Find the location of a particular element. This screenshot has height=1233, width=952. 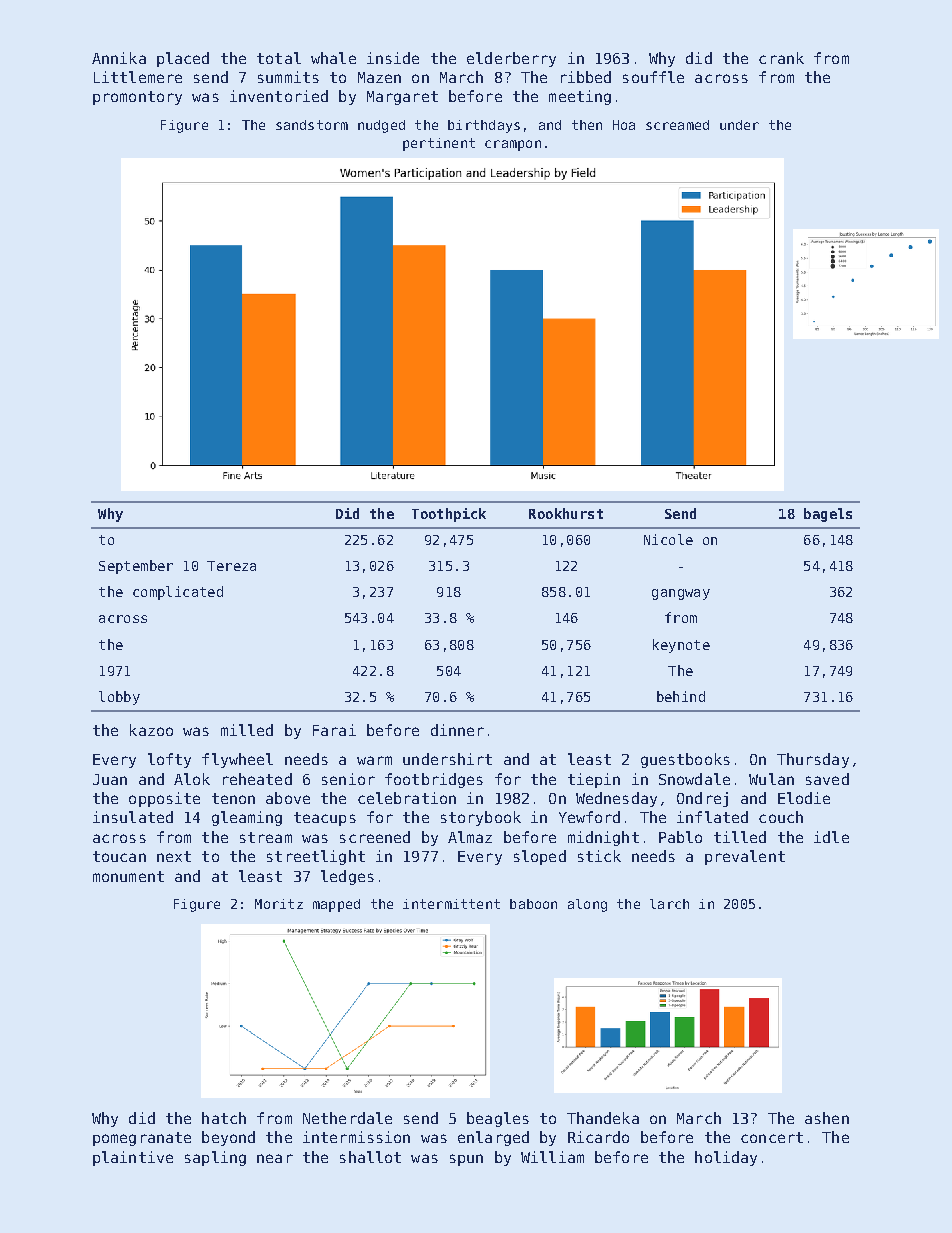

Rookhurst is located at coordinates (566, 513).
